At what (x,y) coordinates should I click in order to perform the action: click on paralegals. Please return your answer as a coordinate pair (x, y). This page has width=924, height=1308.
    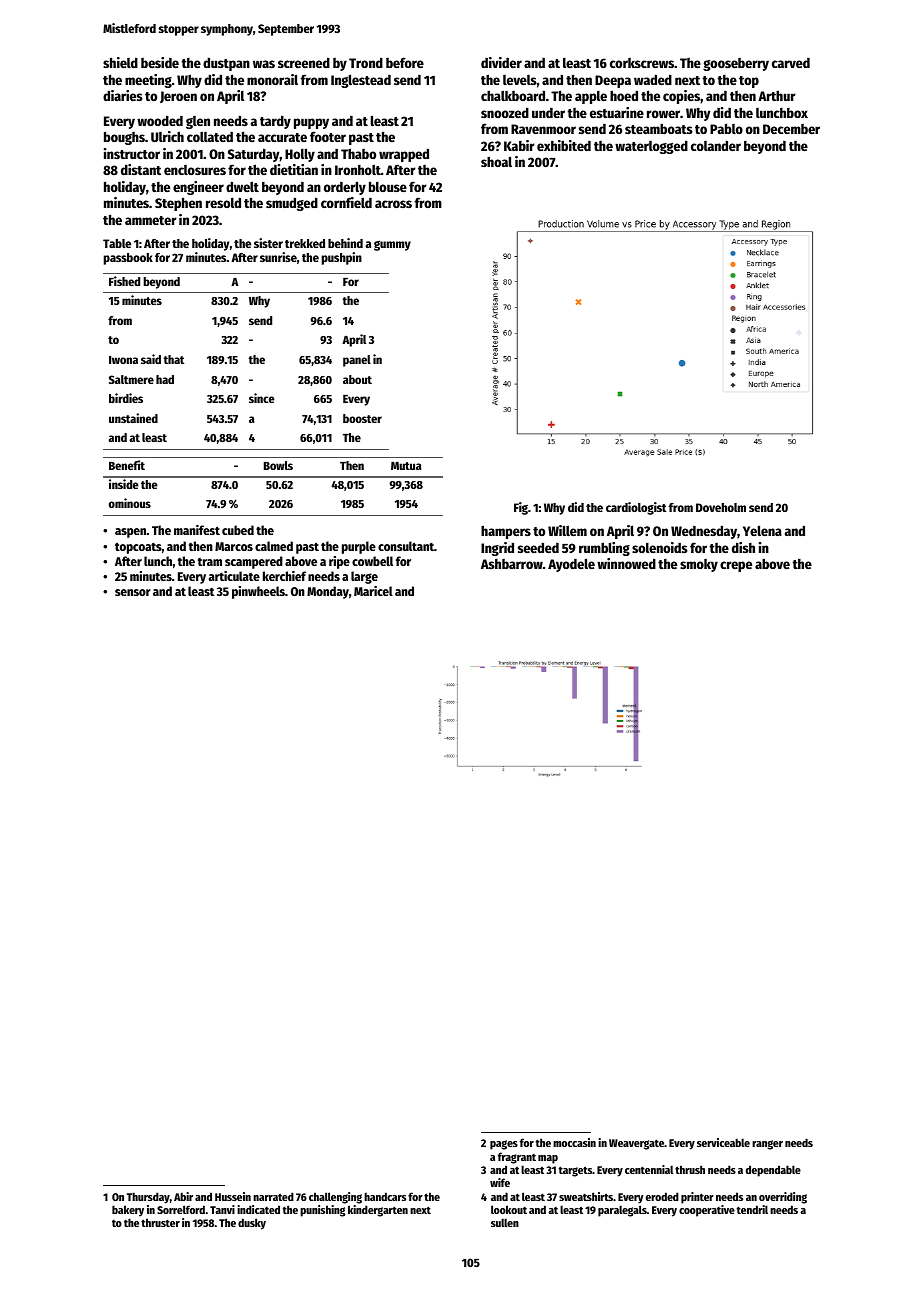
    Looking at the image, I should click on (622, 1211).
